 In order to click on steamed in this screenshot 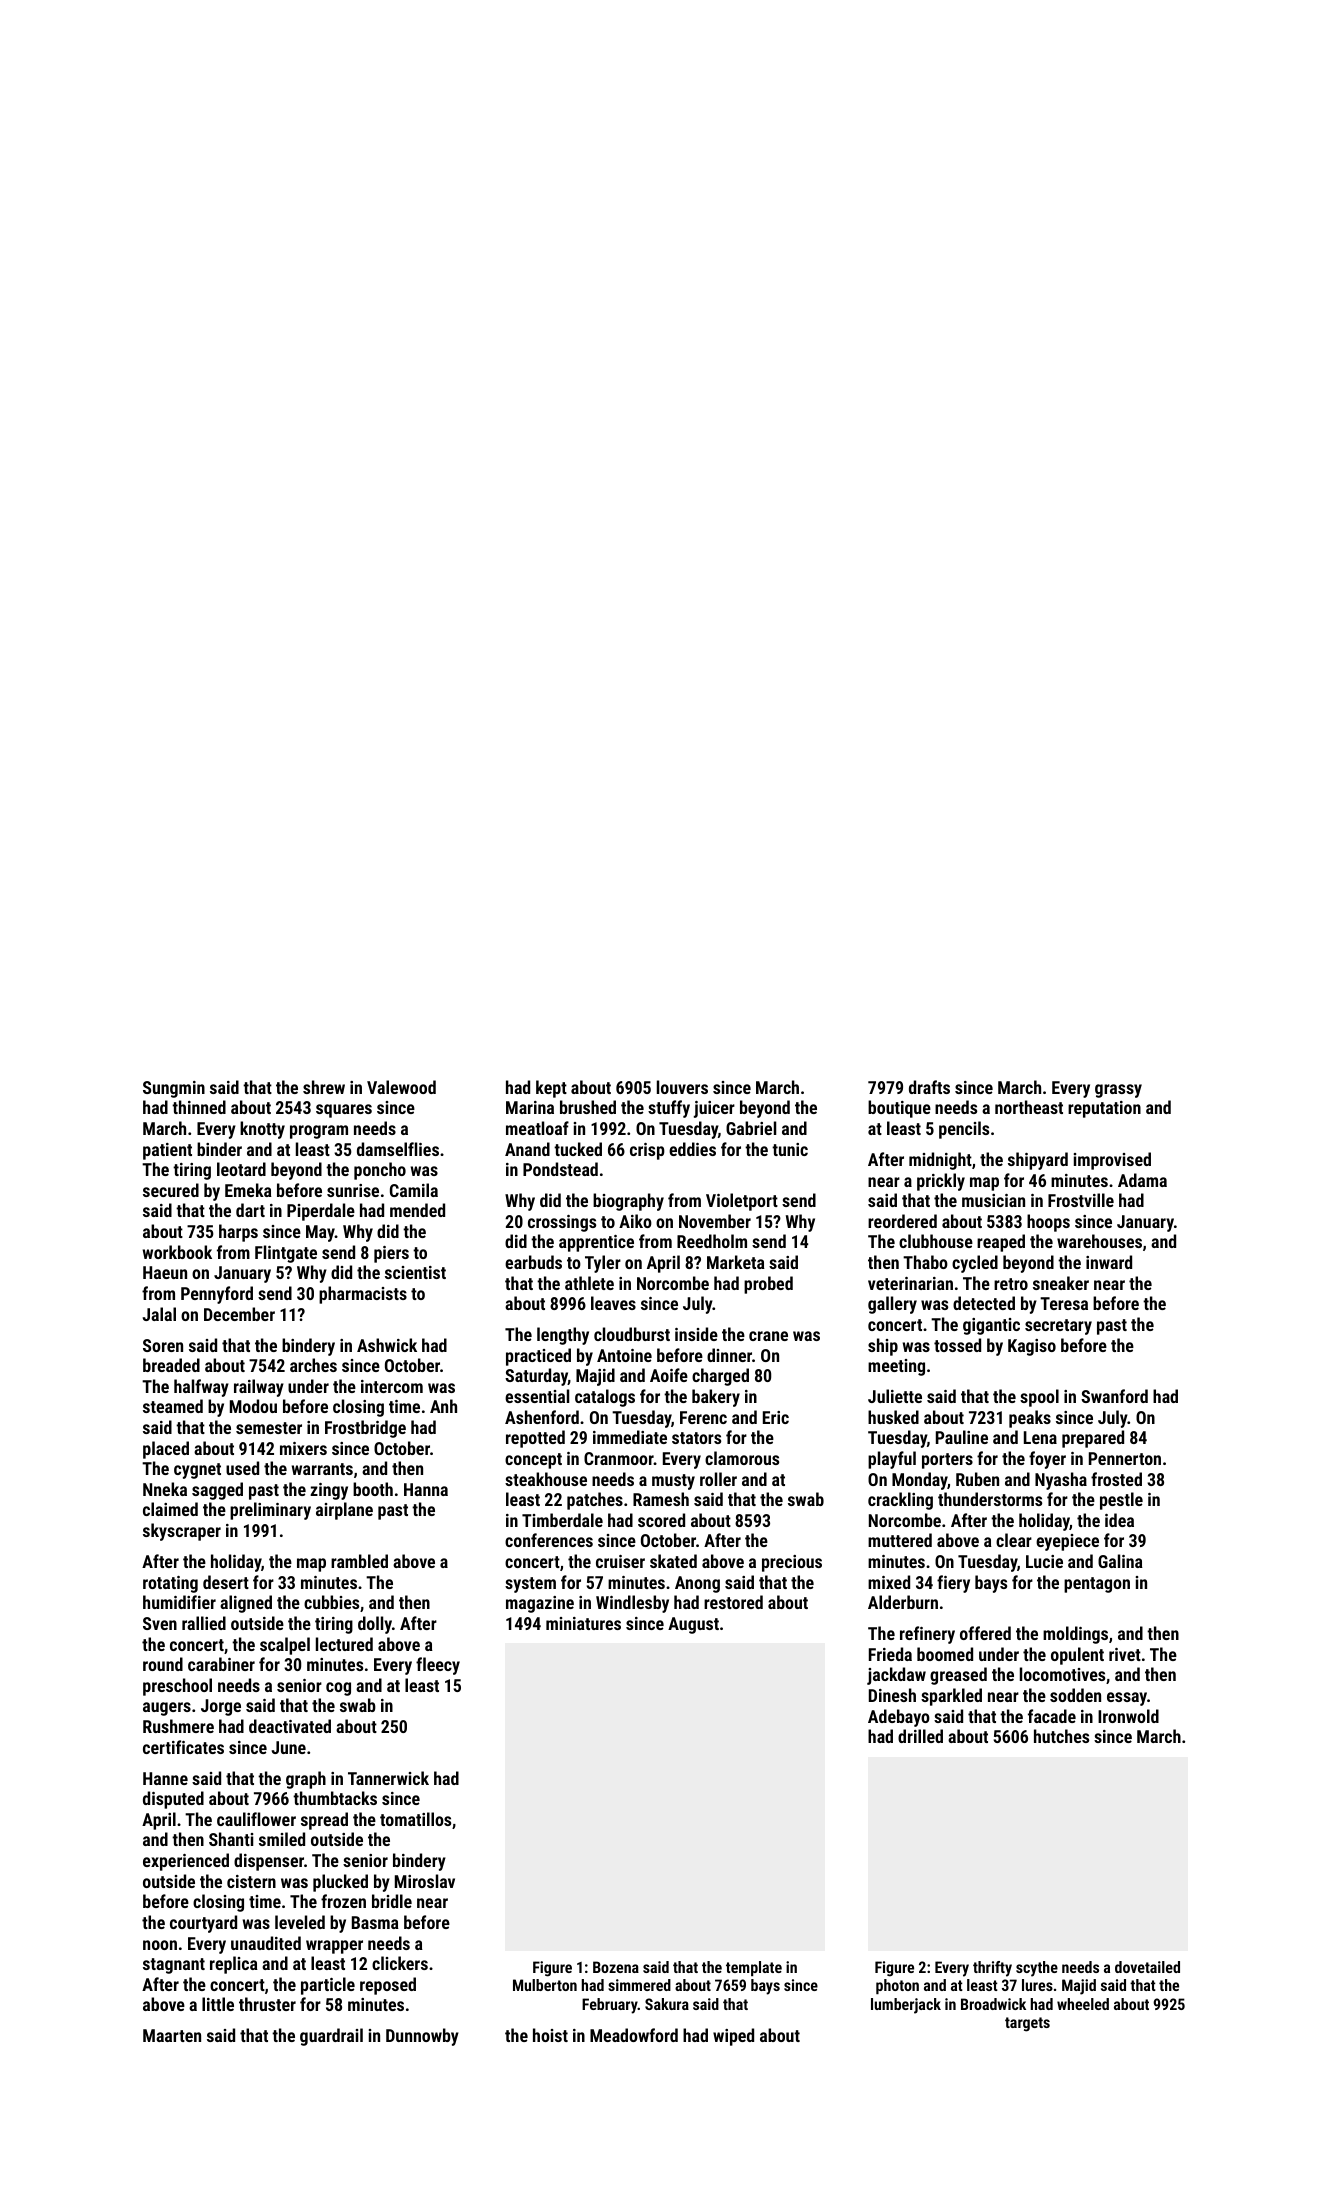, I will do `click(173, 1406)`.
